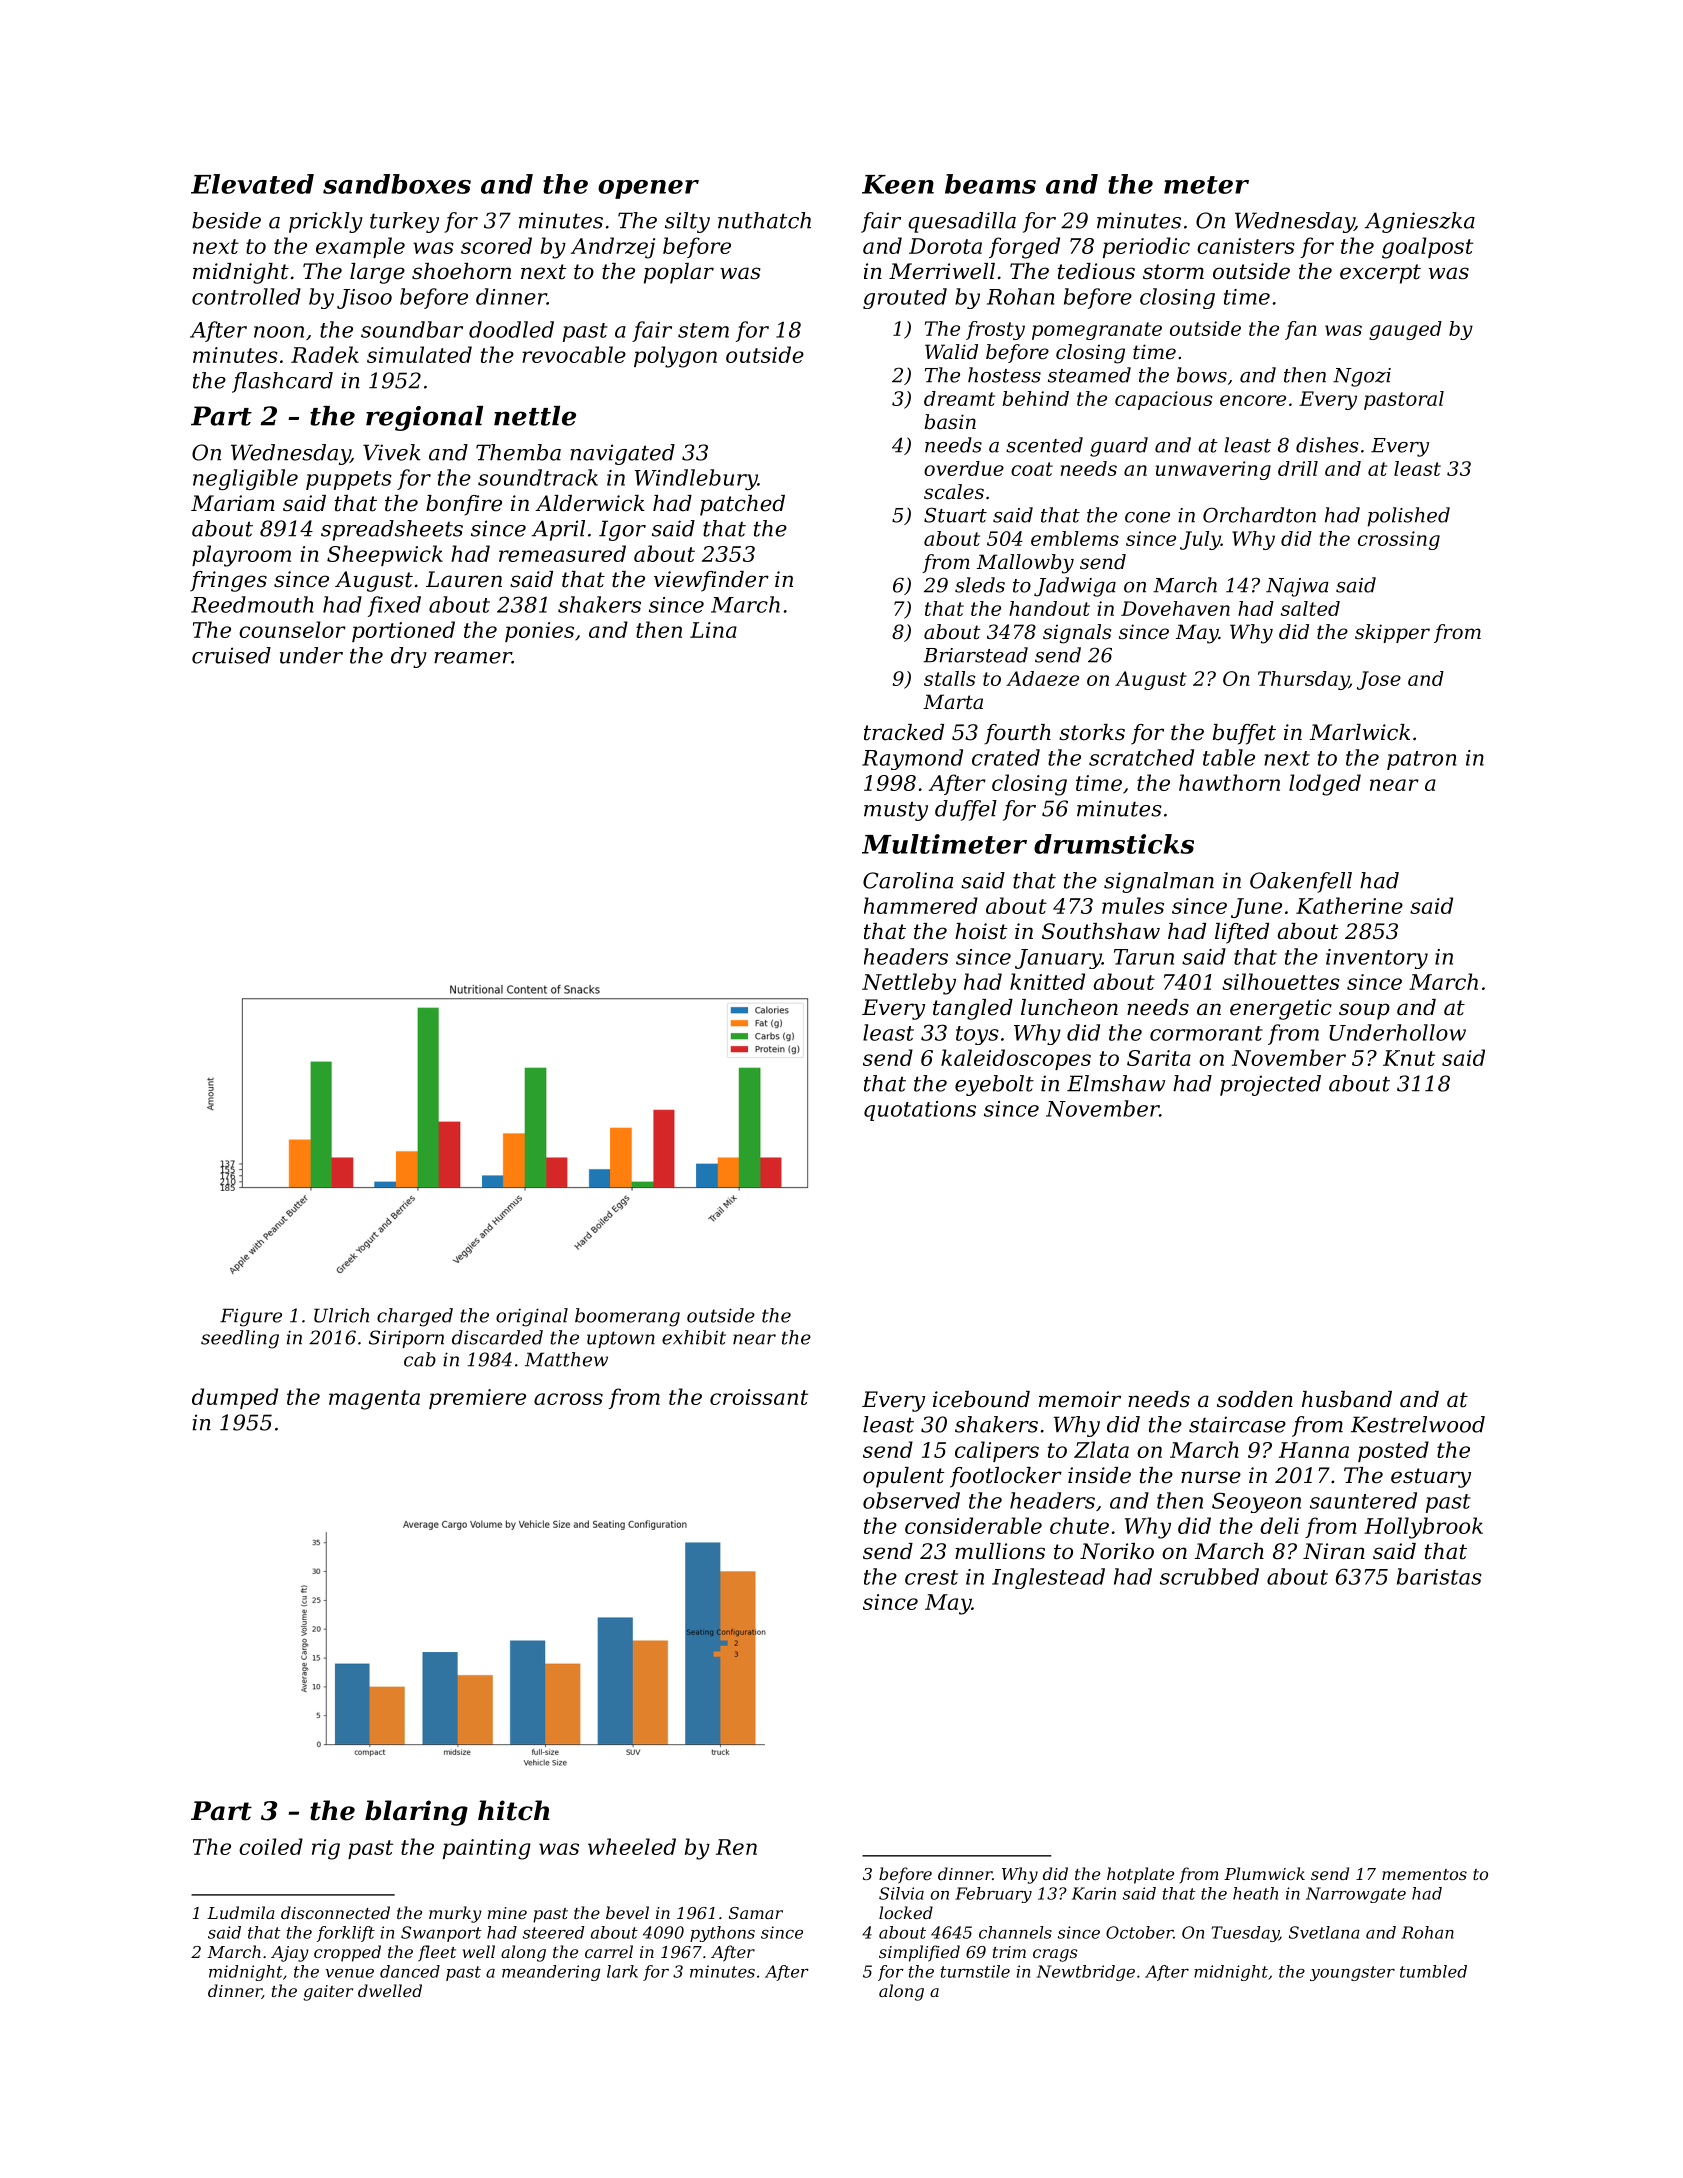 This screenshot has height=2178, width=1683. I want to click on observed, so click(911, 1500).
